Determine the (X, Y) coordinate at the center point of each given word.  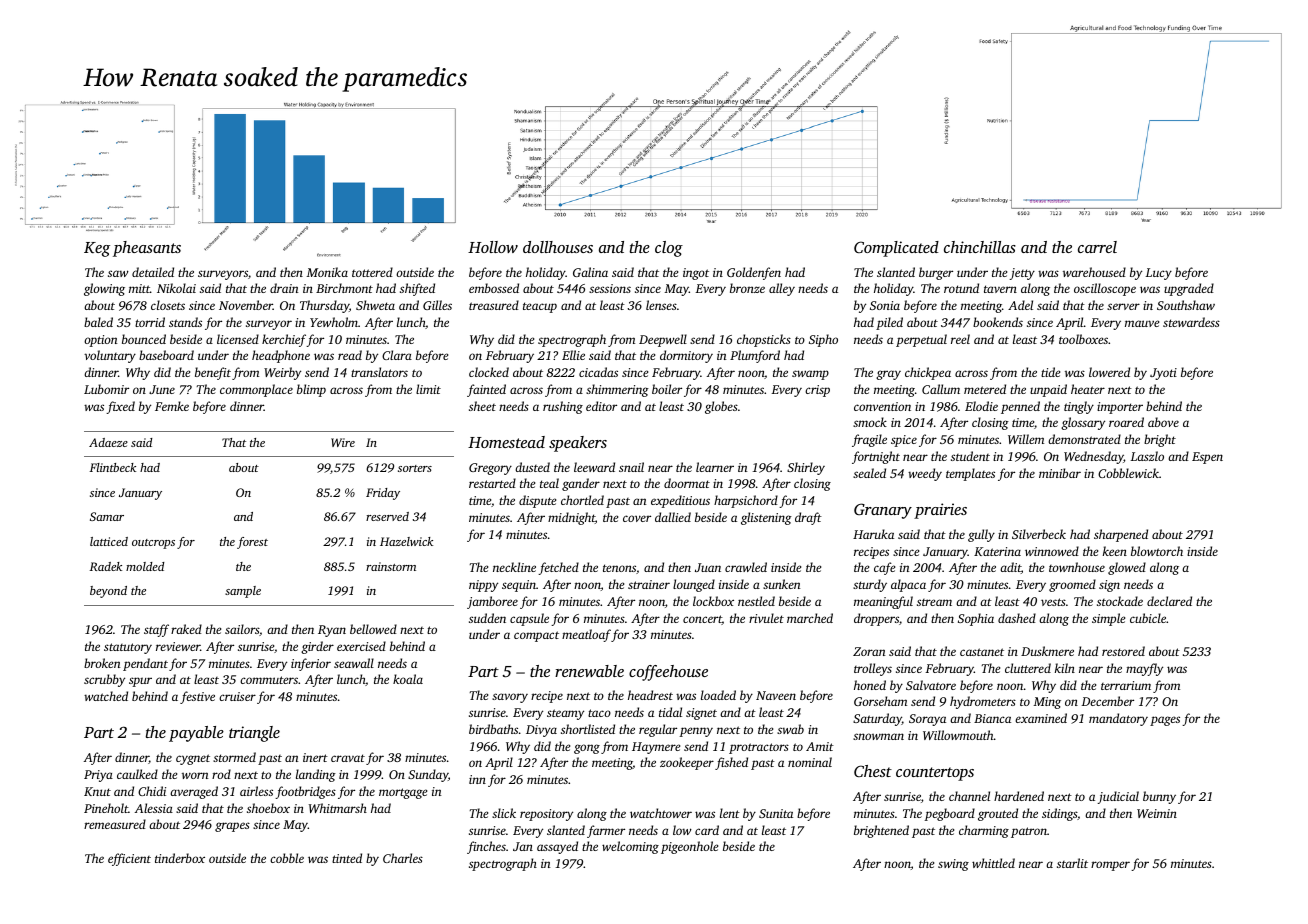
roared (1126, 422)
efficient (129, 859)
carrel (1097, 247)
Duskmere (1047, 651)
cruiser (237, 696)
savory (510, 698)
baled (98, 322)
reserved (387, 516)
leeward (594, 467)
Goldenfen (754, 273)
